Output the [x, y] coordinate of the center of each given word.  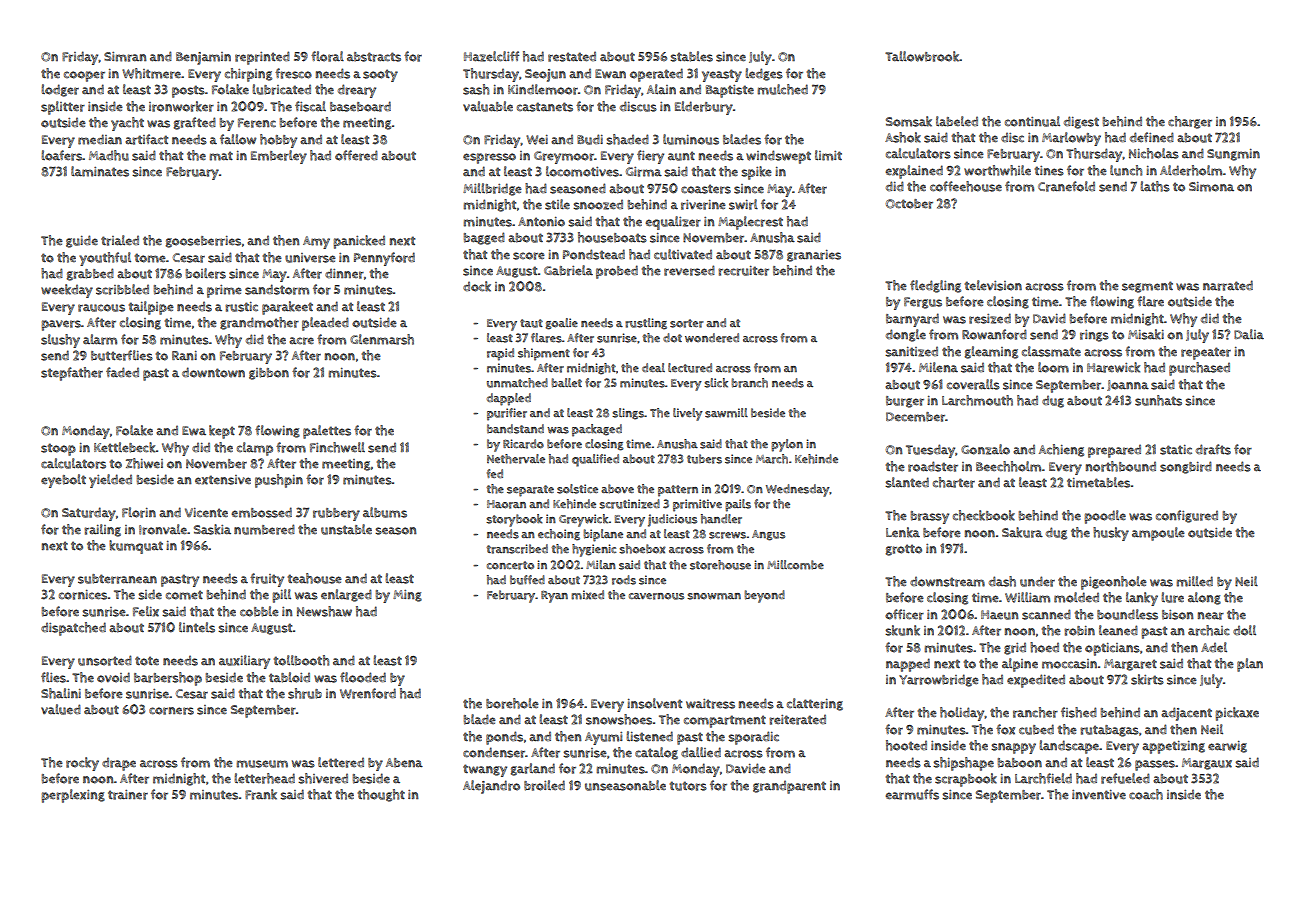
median [100, 139]
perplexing [73, 796]
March [772, 459]
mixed [587, 595]
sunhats [1158, 400]
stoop [58, 449]
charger [1190, 122]
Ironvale [163, 529]
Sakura [1022, 532]
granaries [814, 256]
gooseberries [203, 242]
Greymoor [564, 157]
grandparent [789, 787]
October [909, 204]
